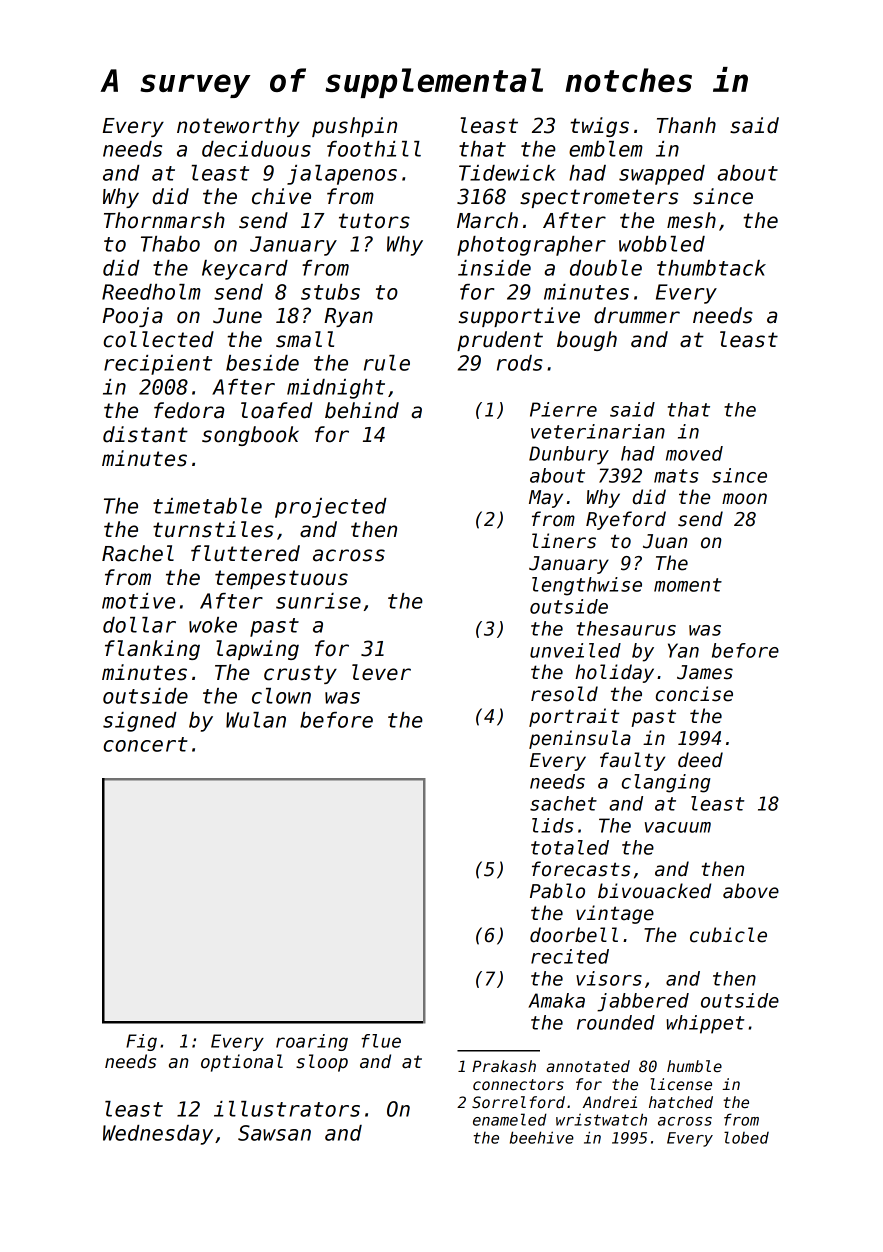 This image has width=883, height=1252. Describe the element at coordinates (213, 625) in the image. I see `woke` at that location.
